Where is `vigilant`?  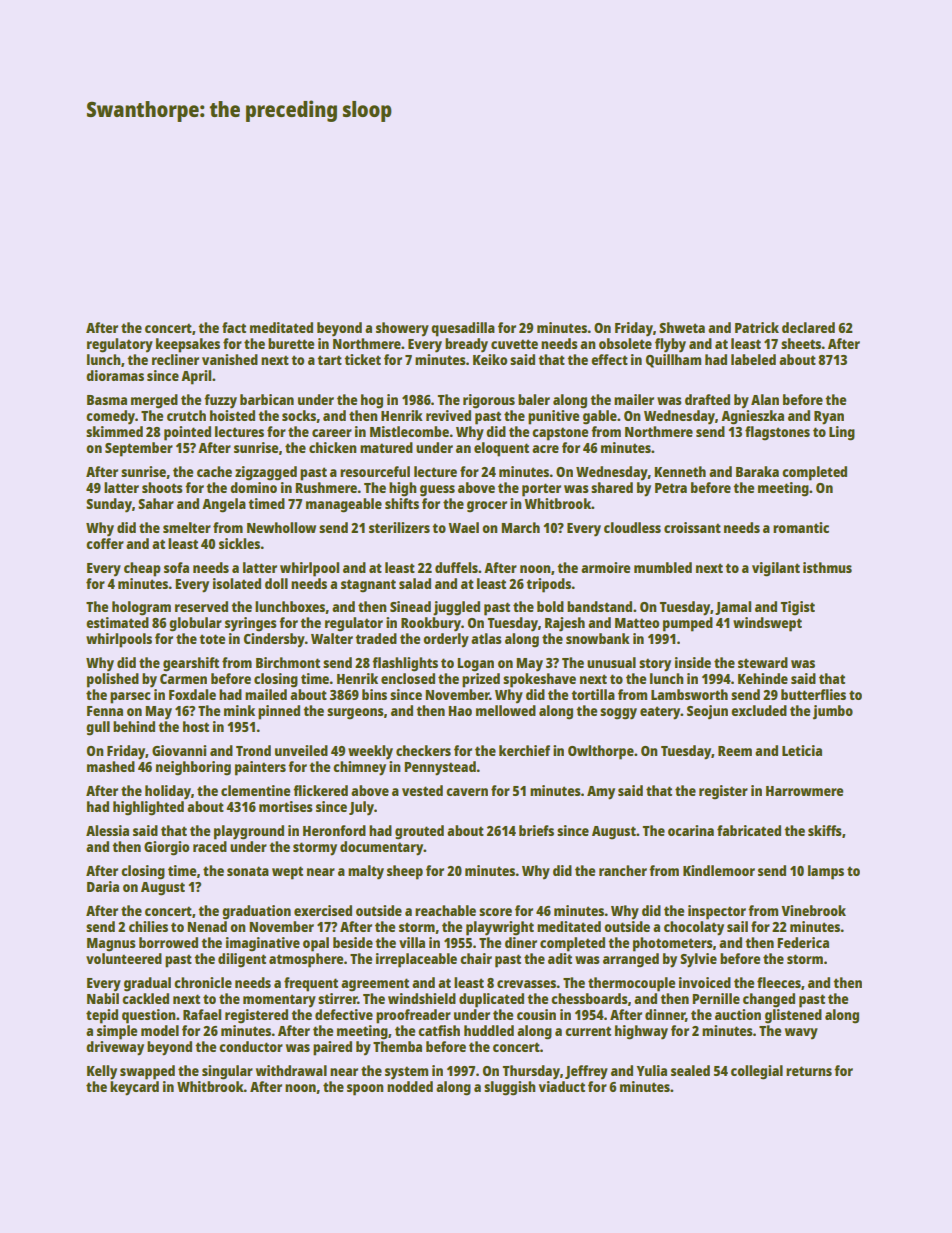
vigilant is located at coordinates (776, 569).
